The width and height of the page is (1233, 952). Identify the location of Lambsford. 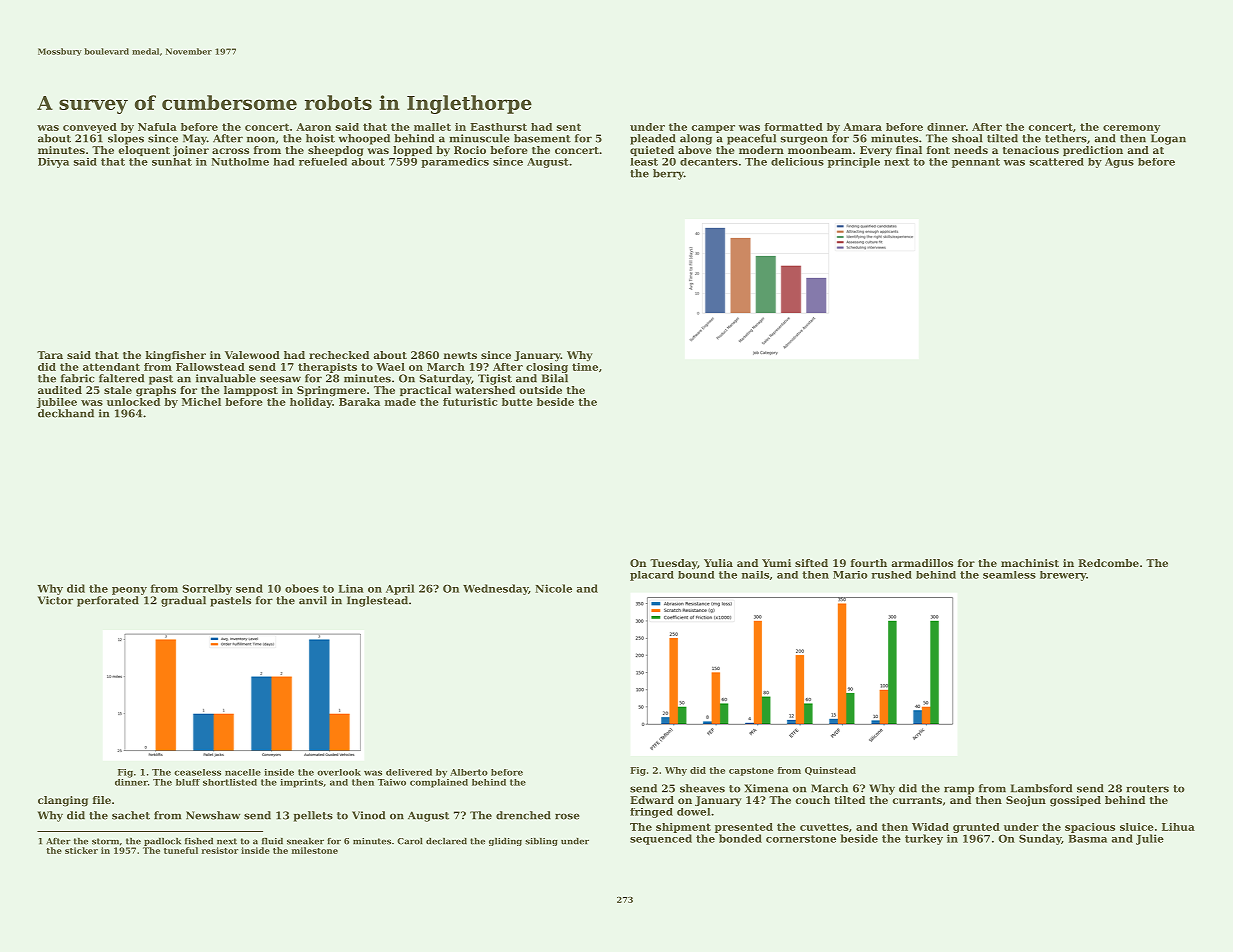
(1041, 788).
